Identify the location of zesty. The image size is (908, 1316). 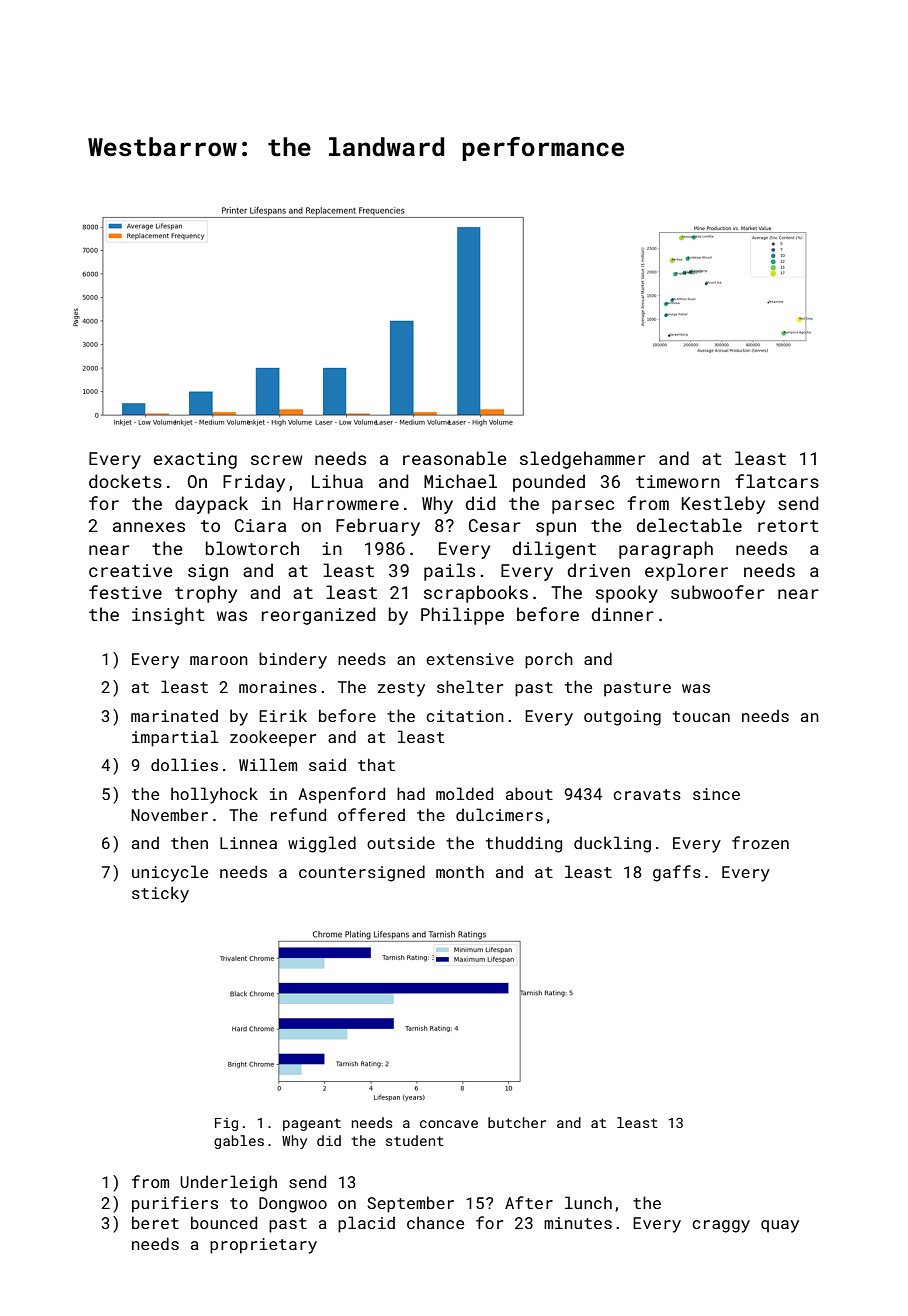
(401, 689).
